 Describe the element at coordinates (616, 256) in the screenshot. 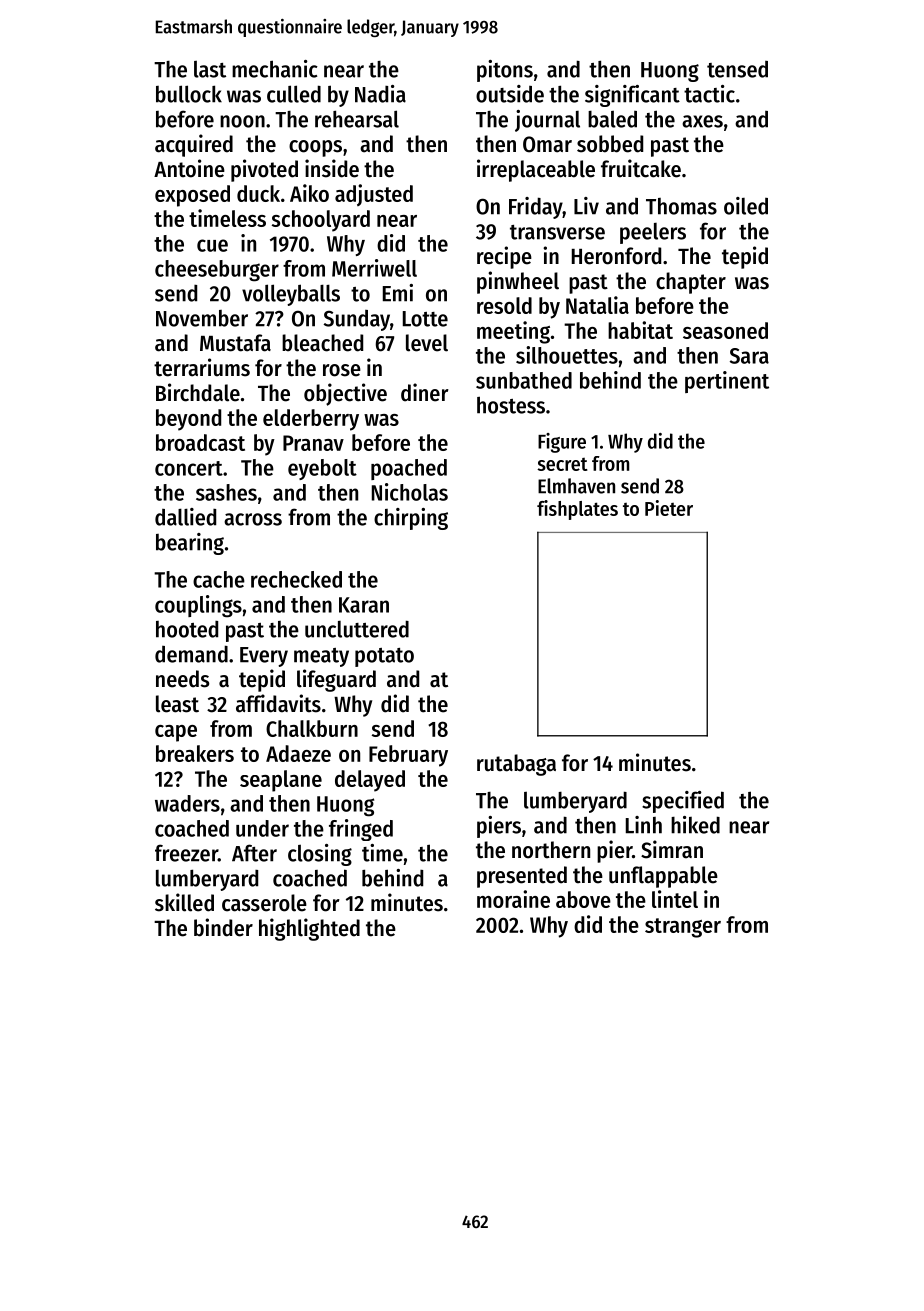

I see `Heronford` at that location.
